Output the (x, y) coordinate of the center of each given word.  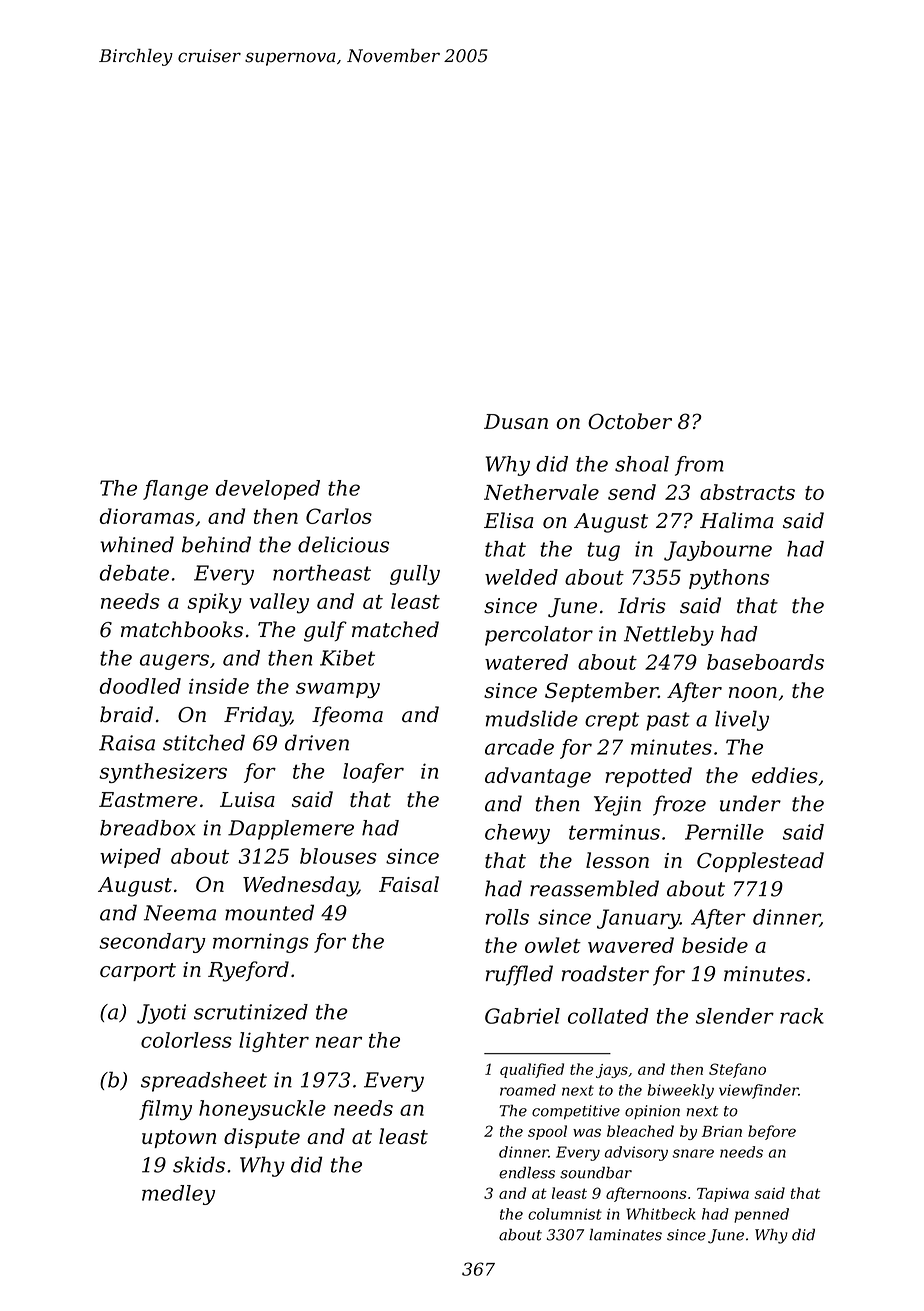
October (630, 421)
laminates (625, 1234)
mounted (269, 912)
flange (175, 490)
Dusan (516, 421)
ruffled (519, 975)
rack (802, 1016)
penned (761, 1215)
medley (178, 1195)
